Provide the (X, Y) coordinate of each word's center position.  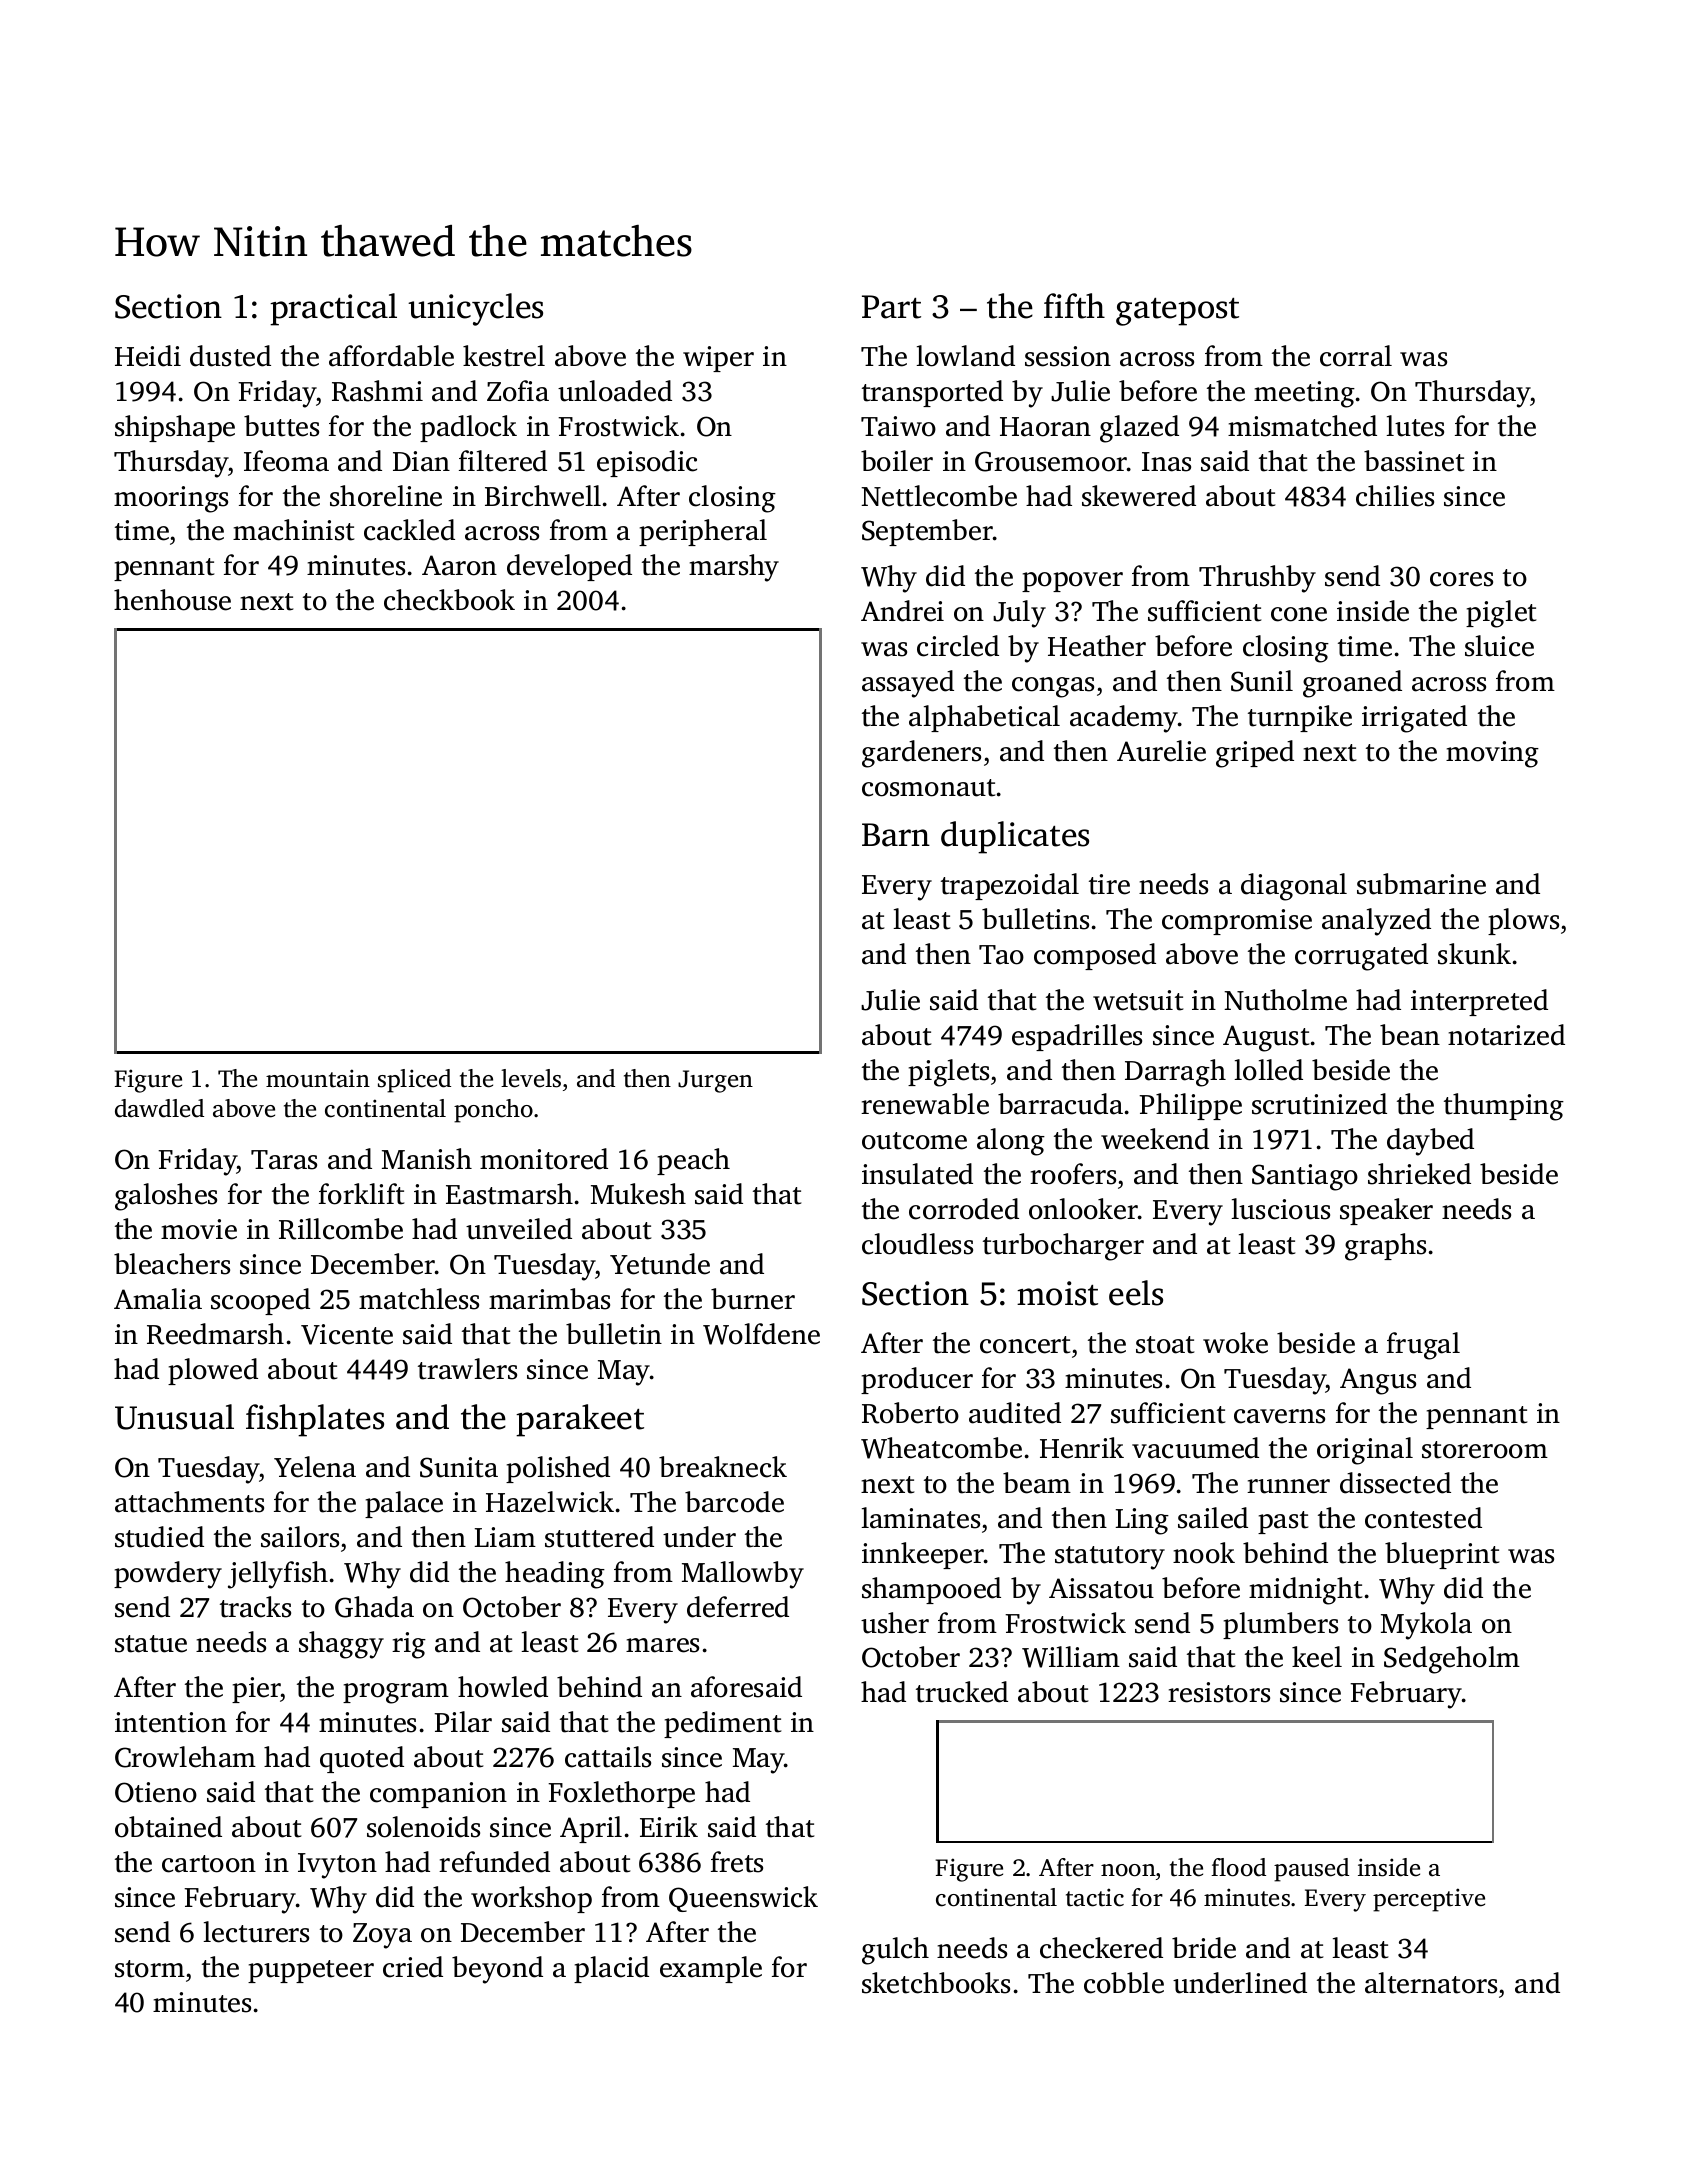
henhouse (172, 600)
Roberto (910, 1413)
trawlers (467, 1369)
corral (1356, 356)
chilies (1395, 496)
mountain (318, 1078)
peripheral (703, 532)
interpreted (1479, 1002)
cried (413, 1967)
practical (333, 309)
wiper (718, 359)
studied (159, 1537)
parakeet (580, 1420)
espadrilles (1077, 1037)
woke (1235, 1343)
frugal (1423, 1346)
